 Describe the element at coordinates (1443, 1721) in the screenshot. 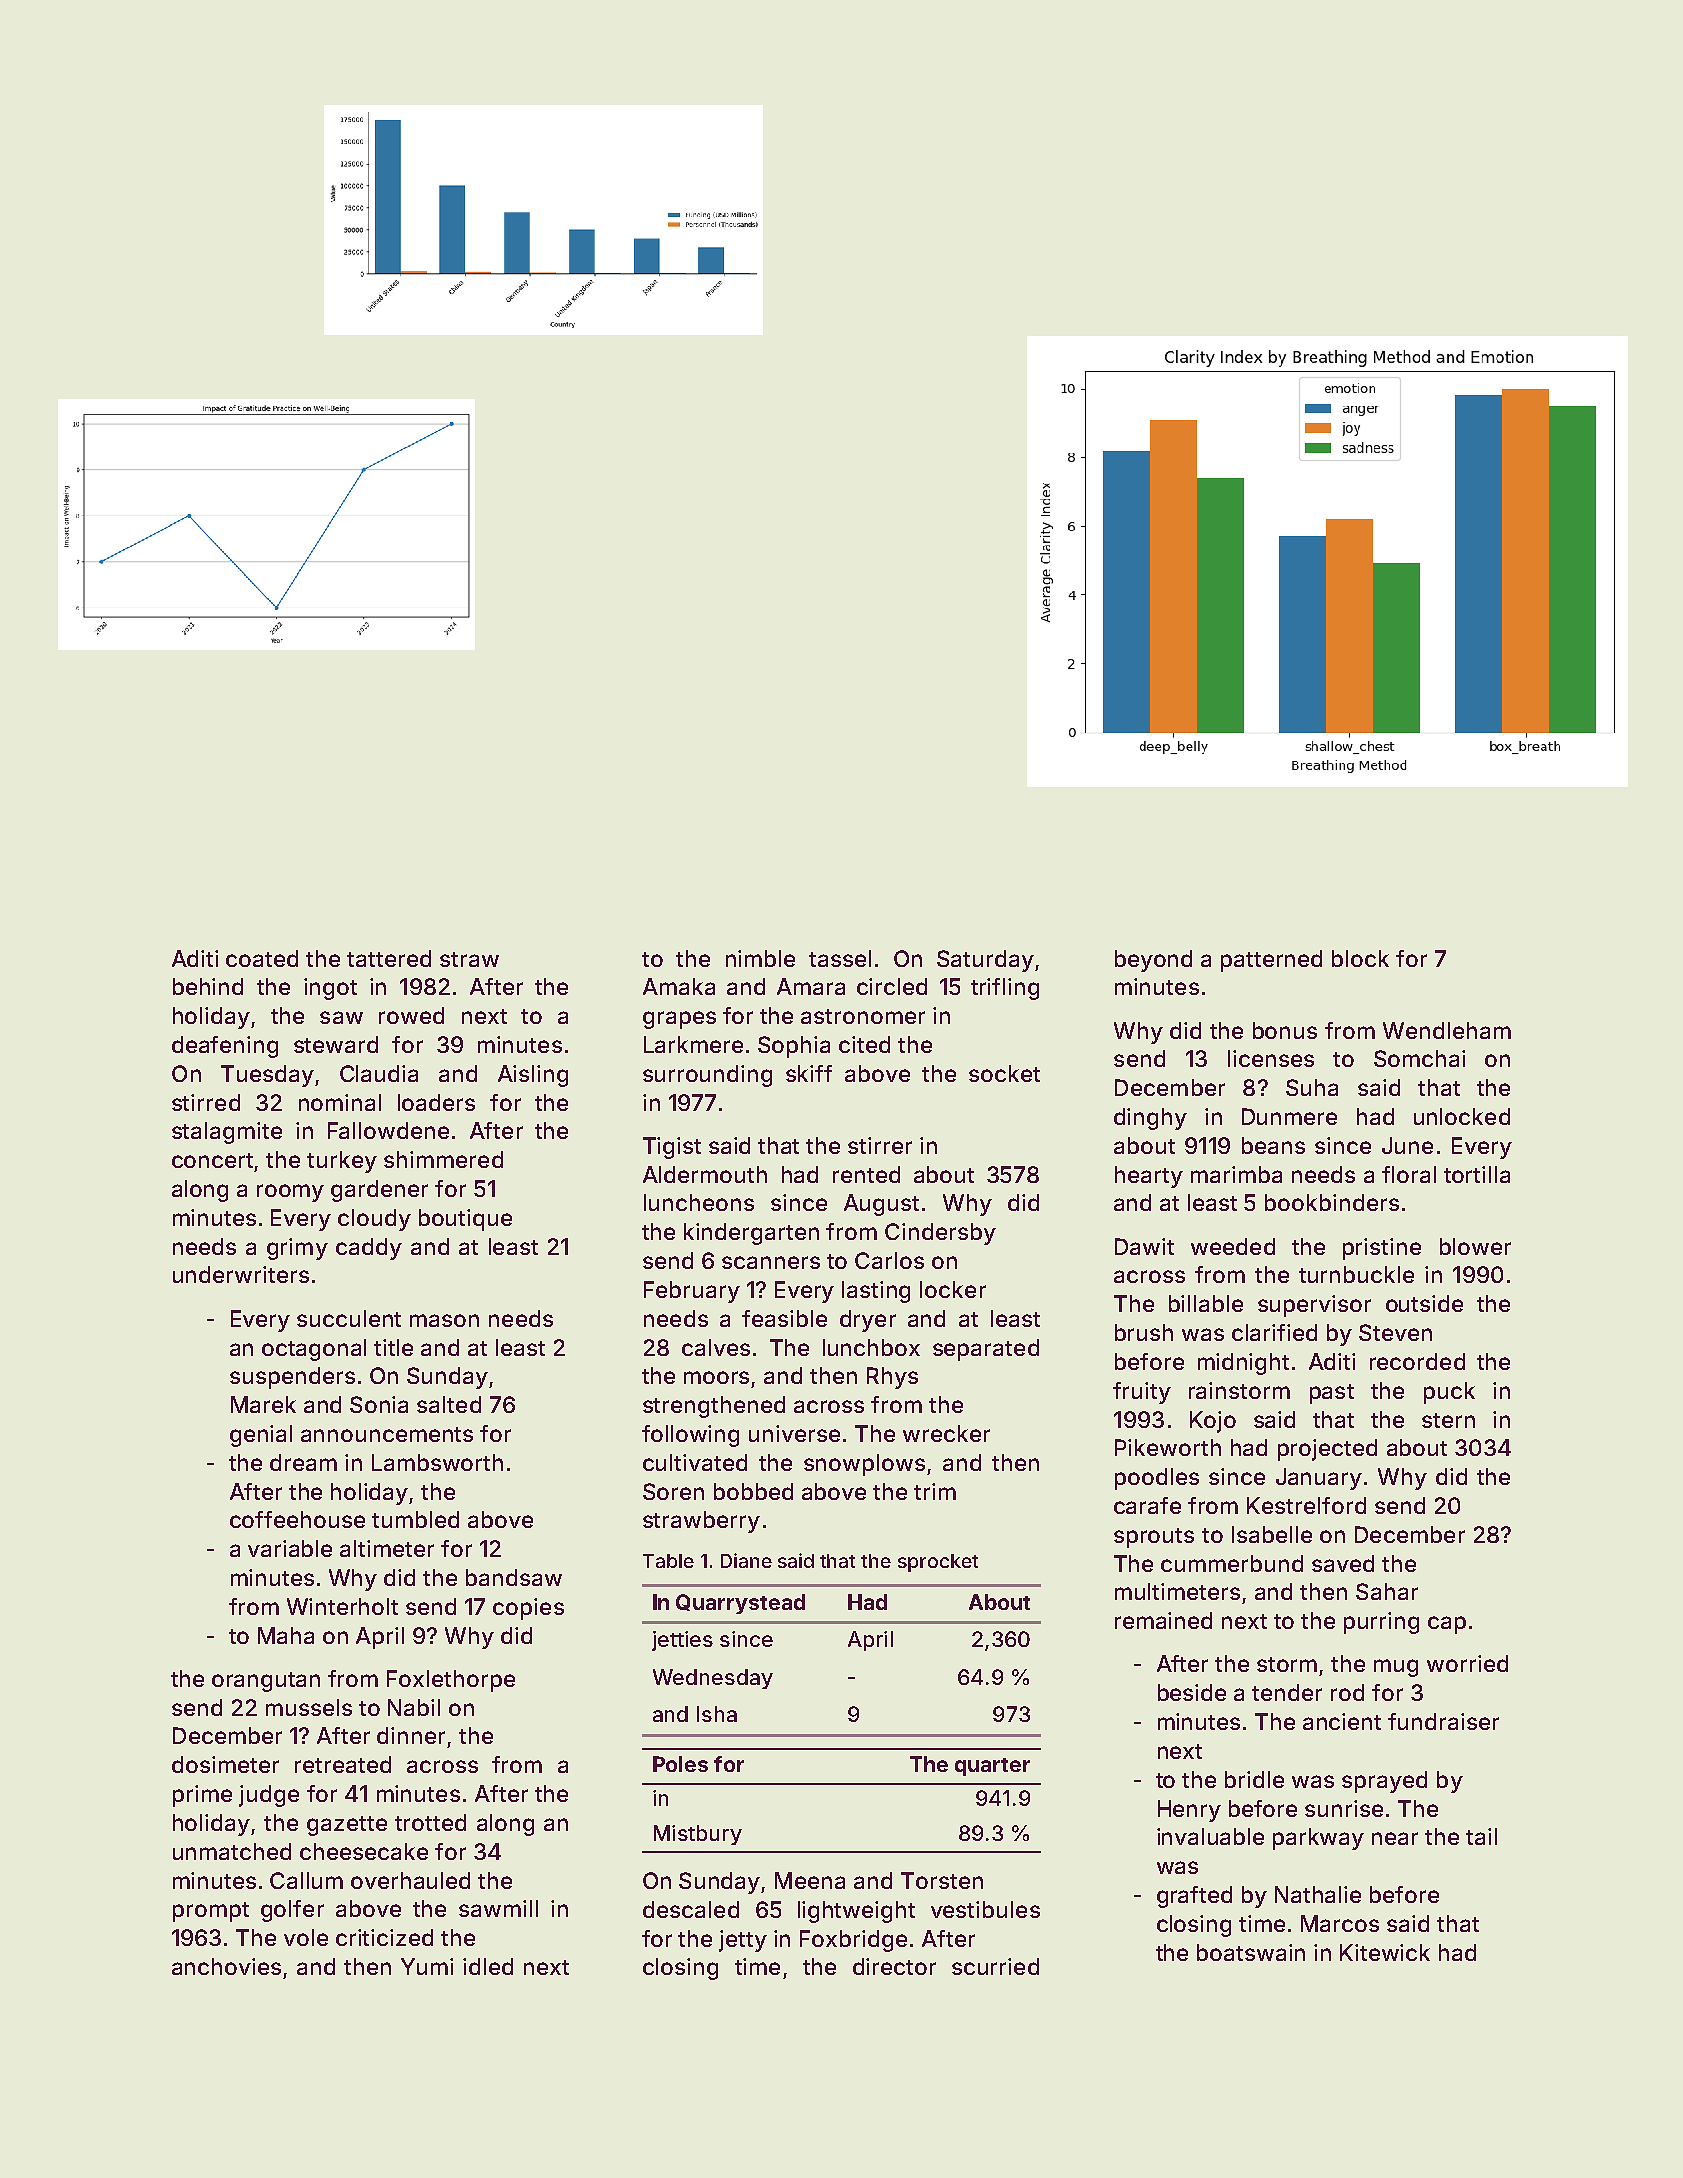

I see `fundraiser` at that location.
